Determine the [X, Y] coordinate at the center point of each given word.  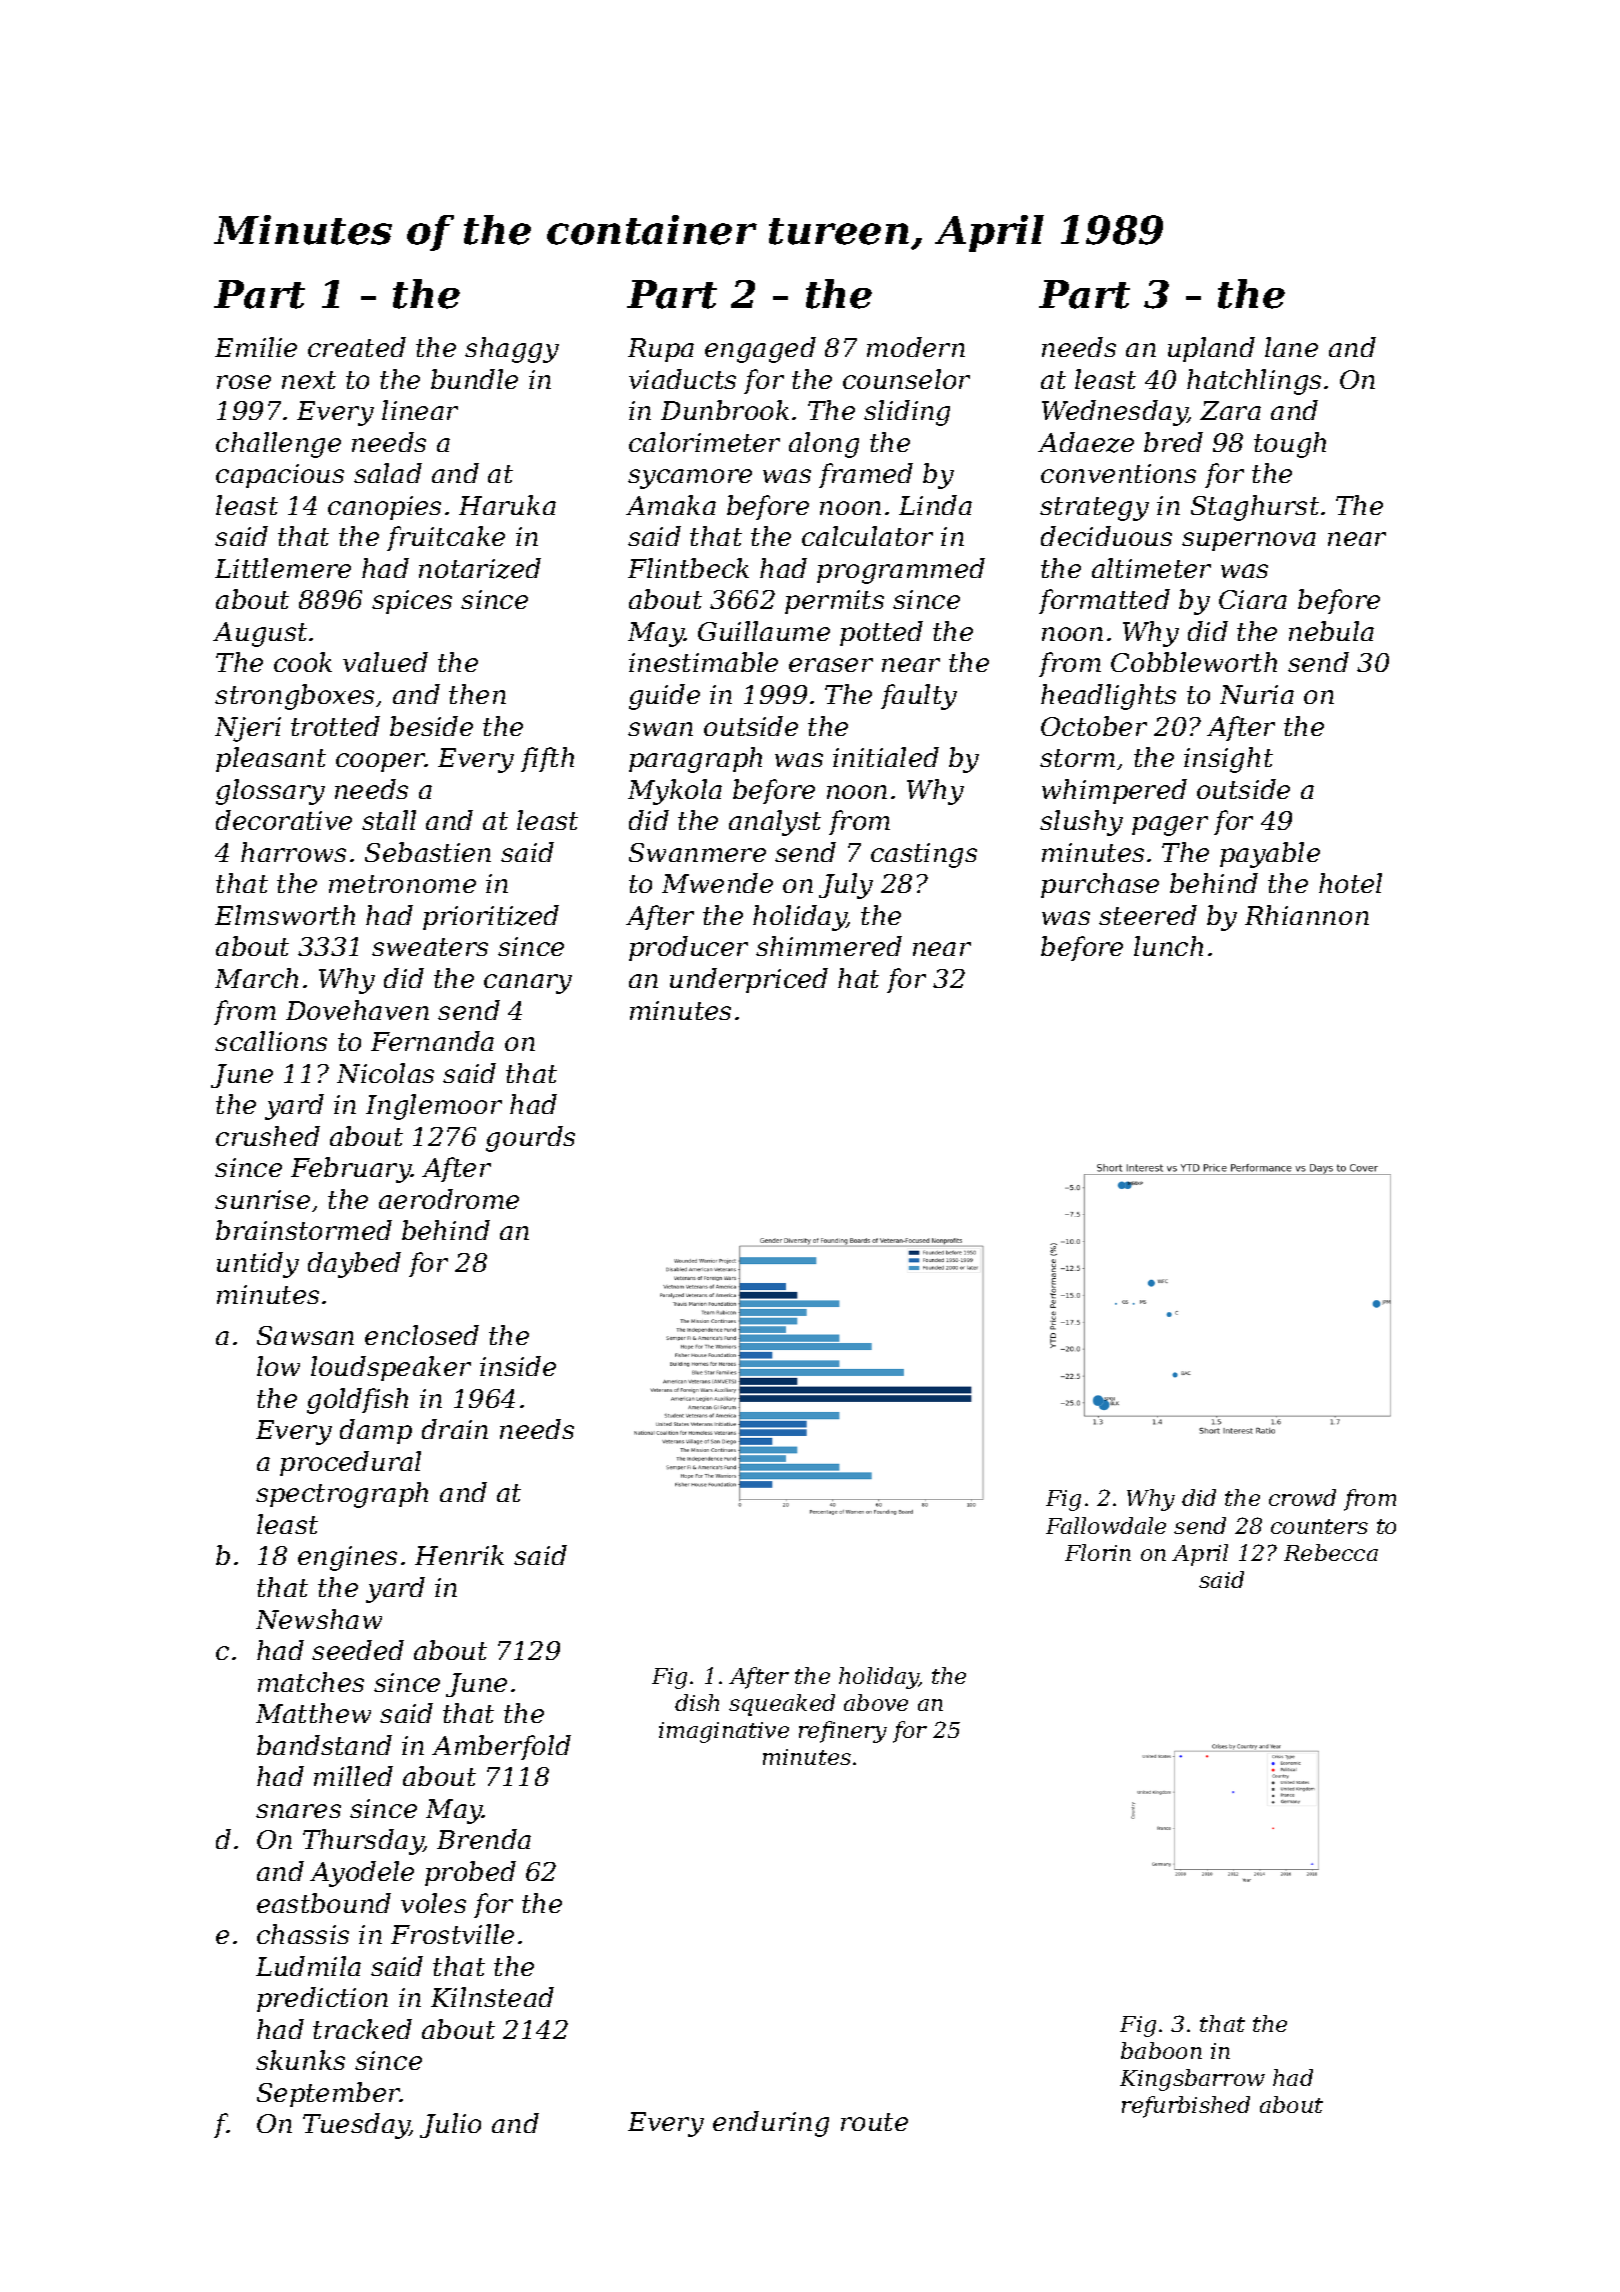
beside [431, 726]
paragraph [695, 760]
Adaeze [1086, 442]
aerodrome [449, 1199]
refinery [843, 1732]
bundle [474, 379]
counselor [906, 379]
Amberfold [501, 1747]
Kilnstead [492, 1997]
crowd [1302, 1497]
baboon [1161, 2050]
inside [518, 1366]
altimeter [1151, 568]
